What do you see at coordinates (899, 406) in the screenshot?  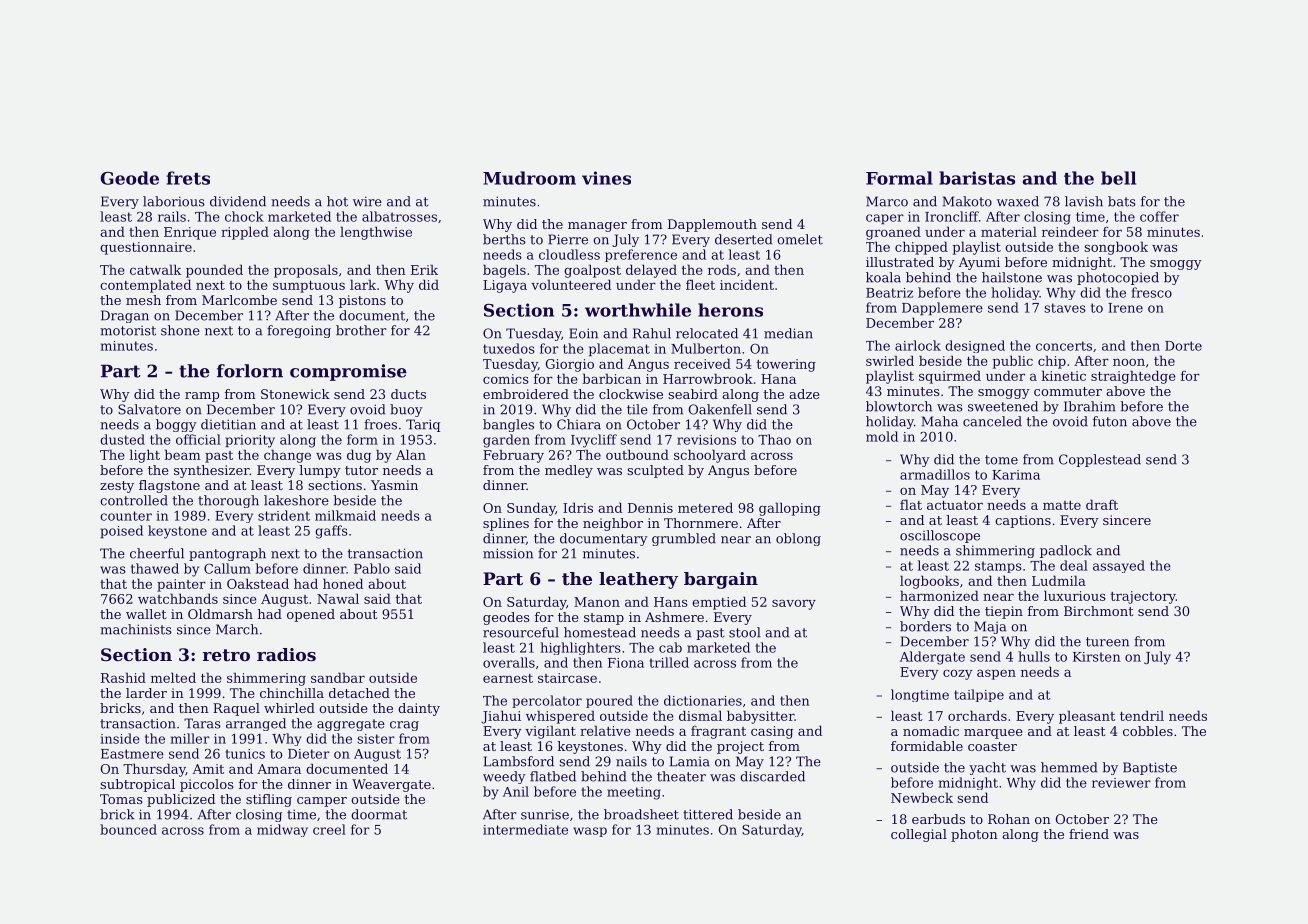 I see `blowtorch` at bounding box center [899, 406].
